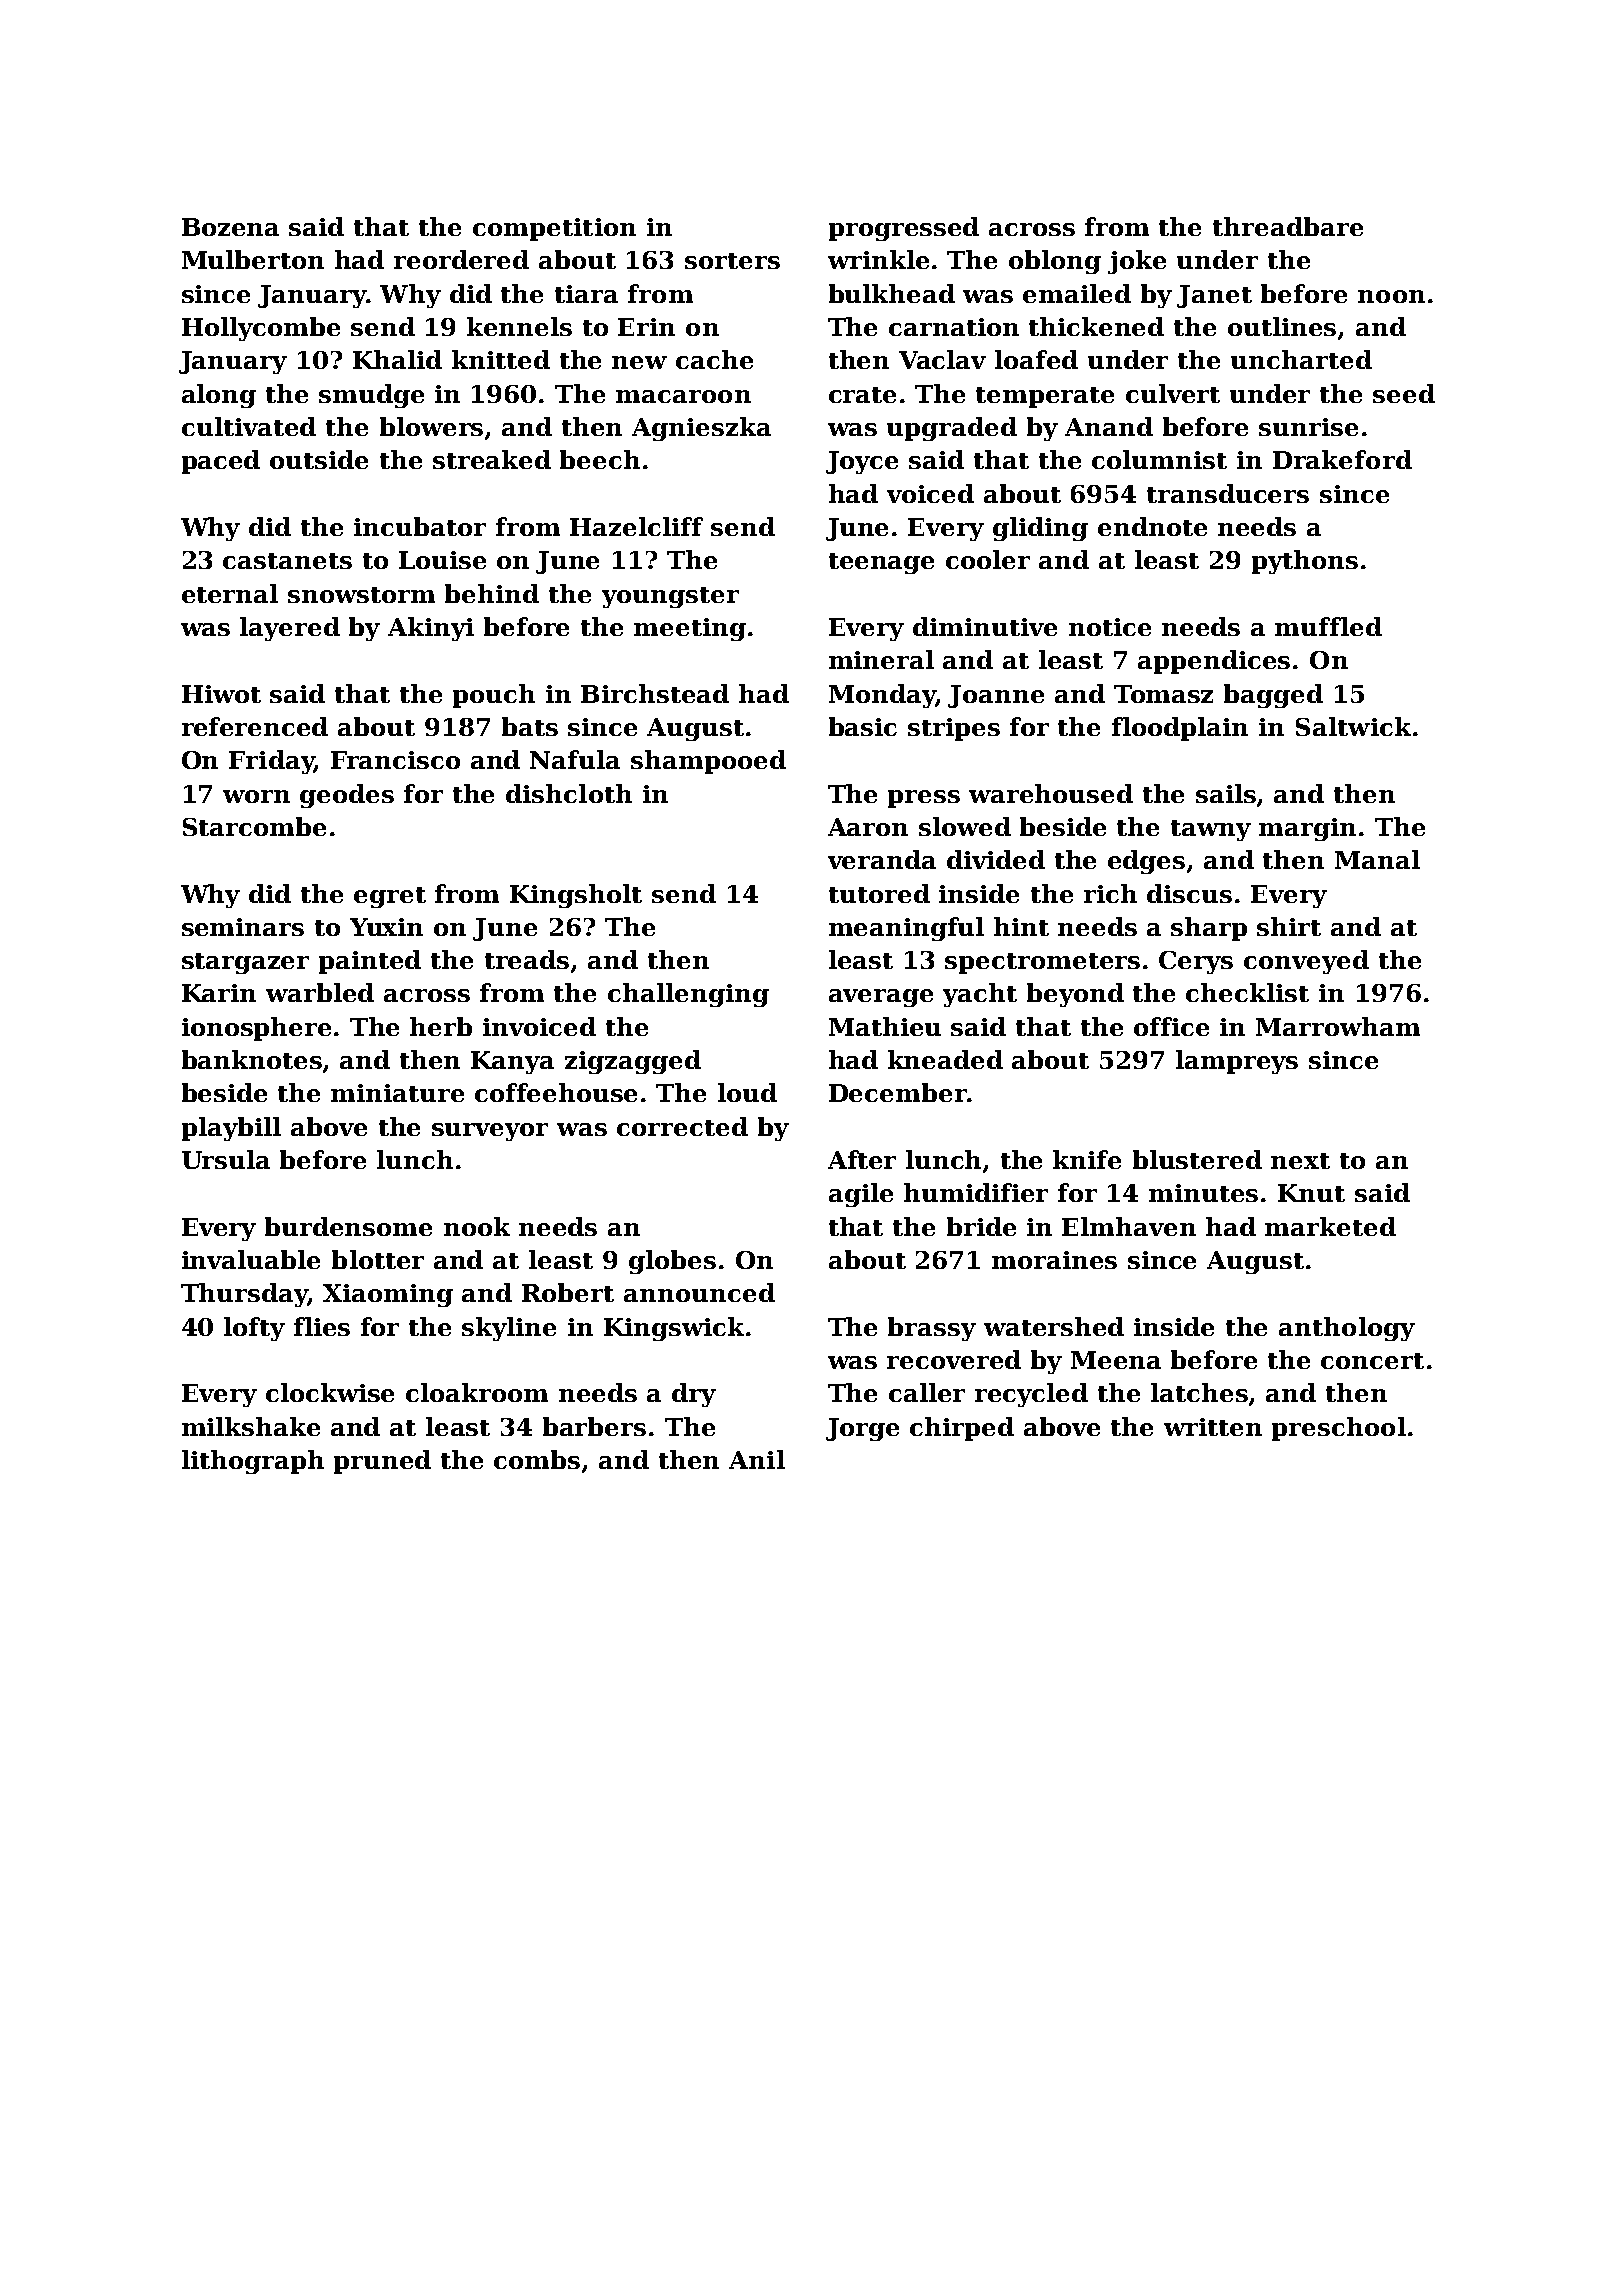 The image size is (1620, 2292). What do you see at coordinates (904, 229) in the document?
I see `progressed` at bounding box center [904, 229].
